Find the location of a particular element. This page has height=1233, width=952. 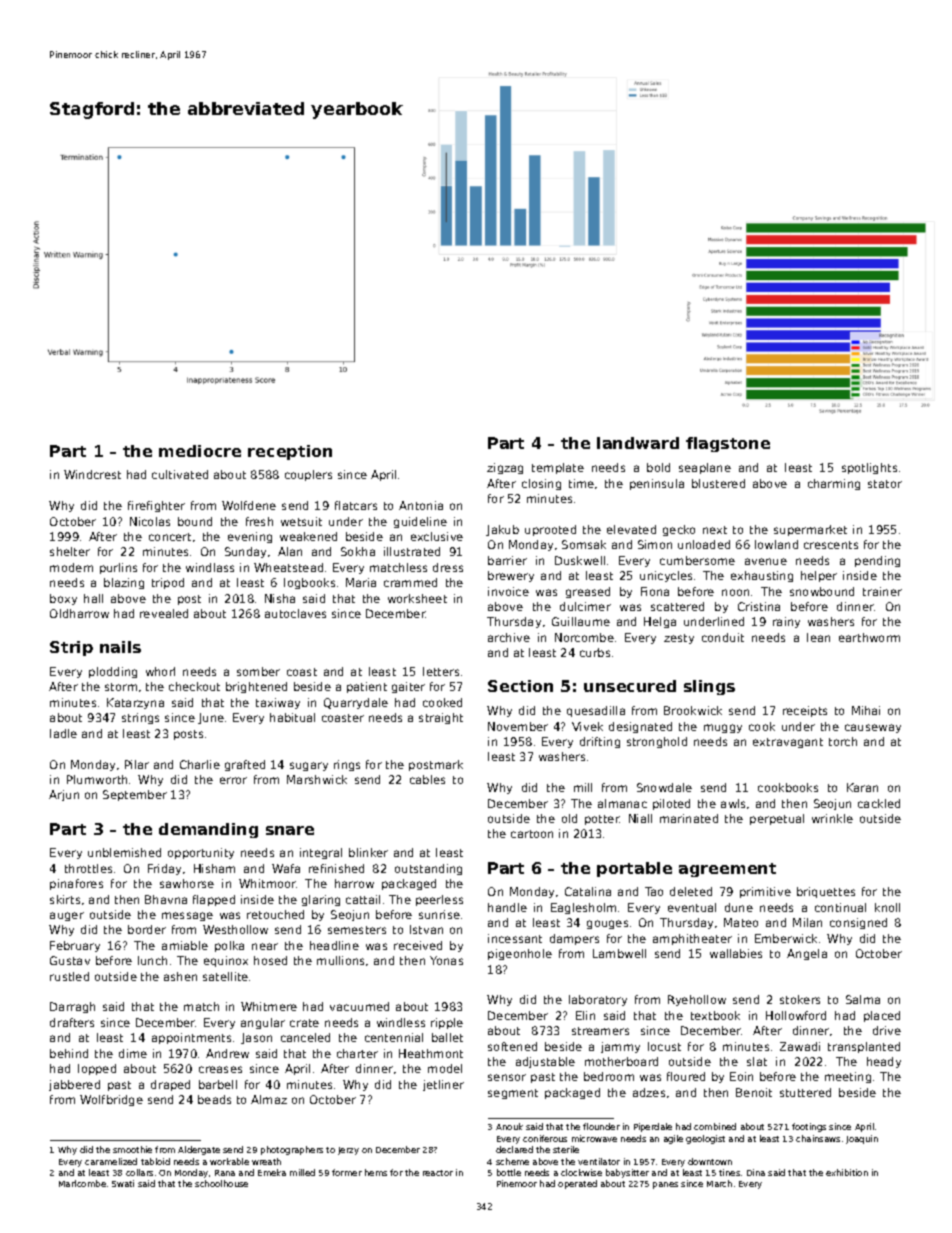

letters is located at coordinates (441, 671).
